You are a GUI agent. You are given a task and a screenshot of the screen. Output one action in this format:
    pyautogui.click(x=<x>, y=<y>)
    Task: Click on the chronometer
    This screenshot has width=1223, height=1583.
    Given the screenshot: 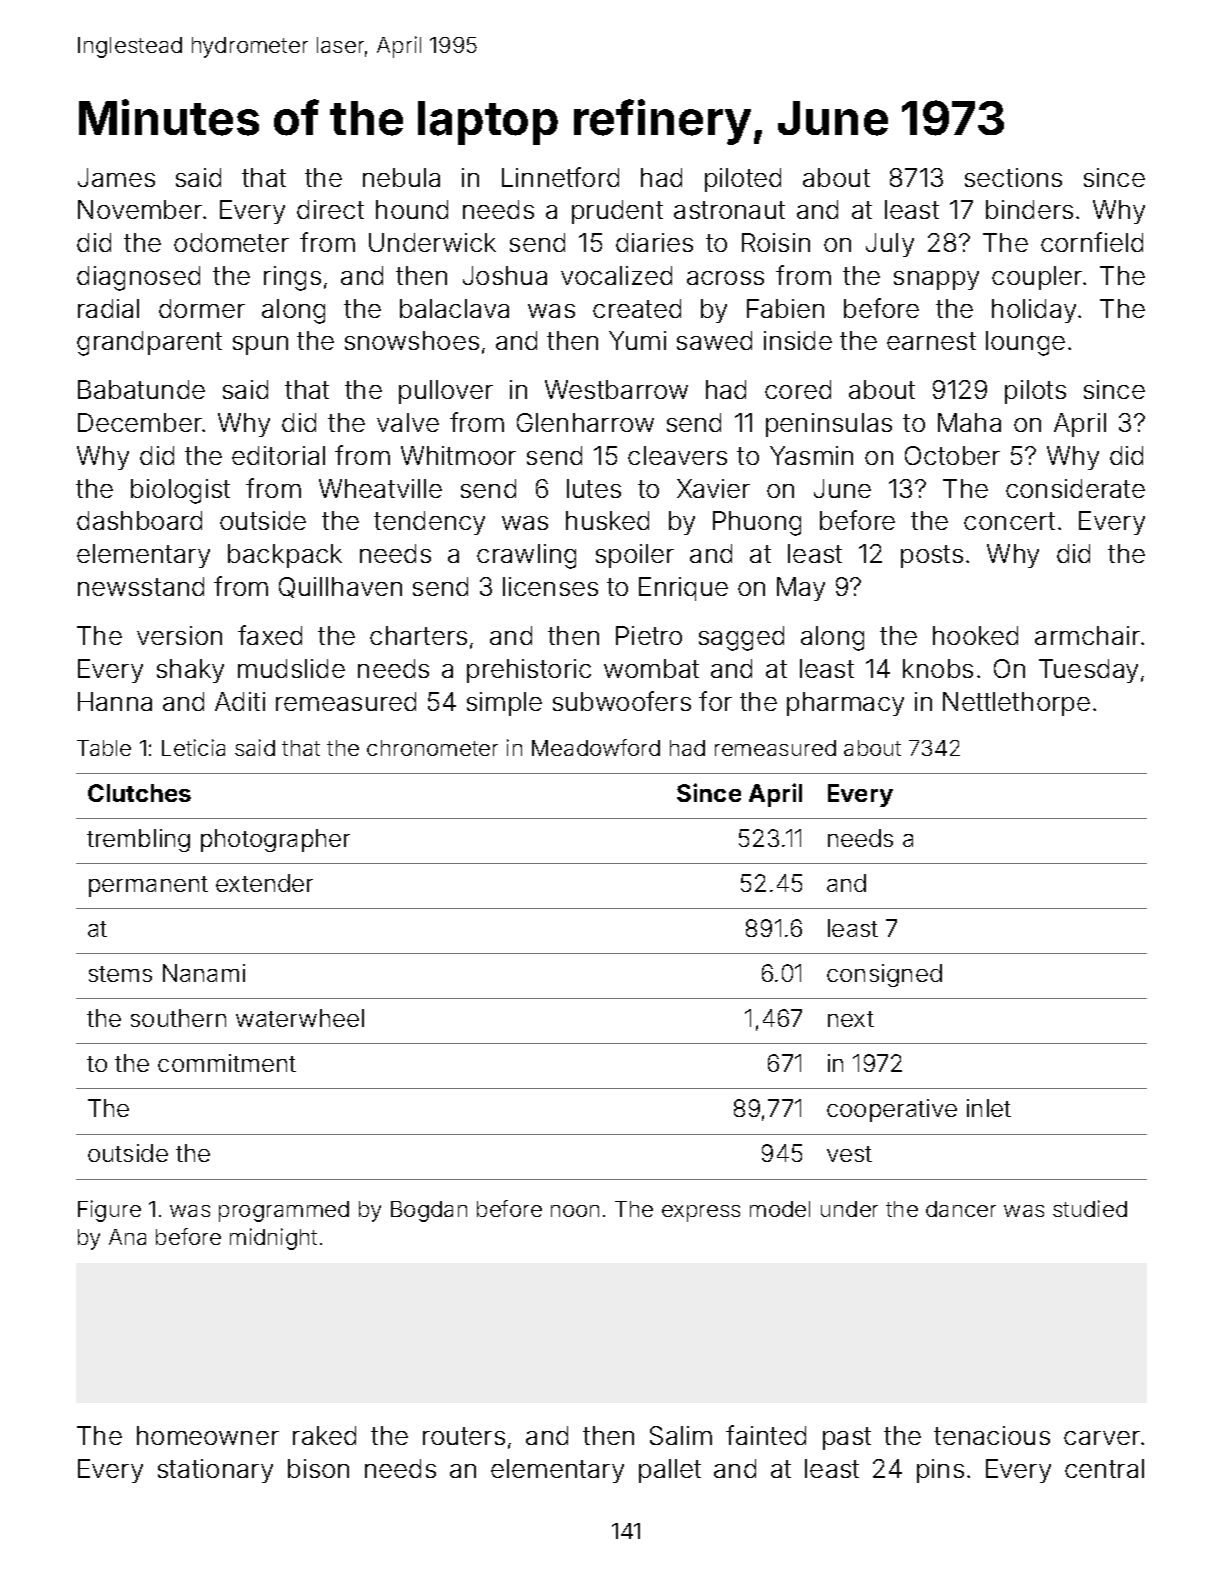 What is the action you would take?
    pyautogui.click(x=432, y=748)
